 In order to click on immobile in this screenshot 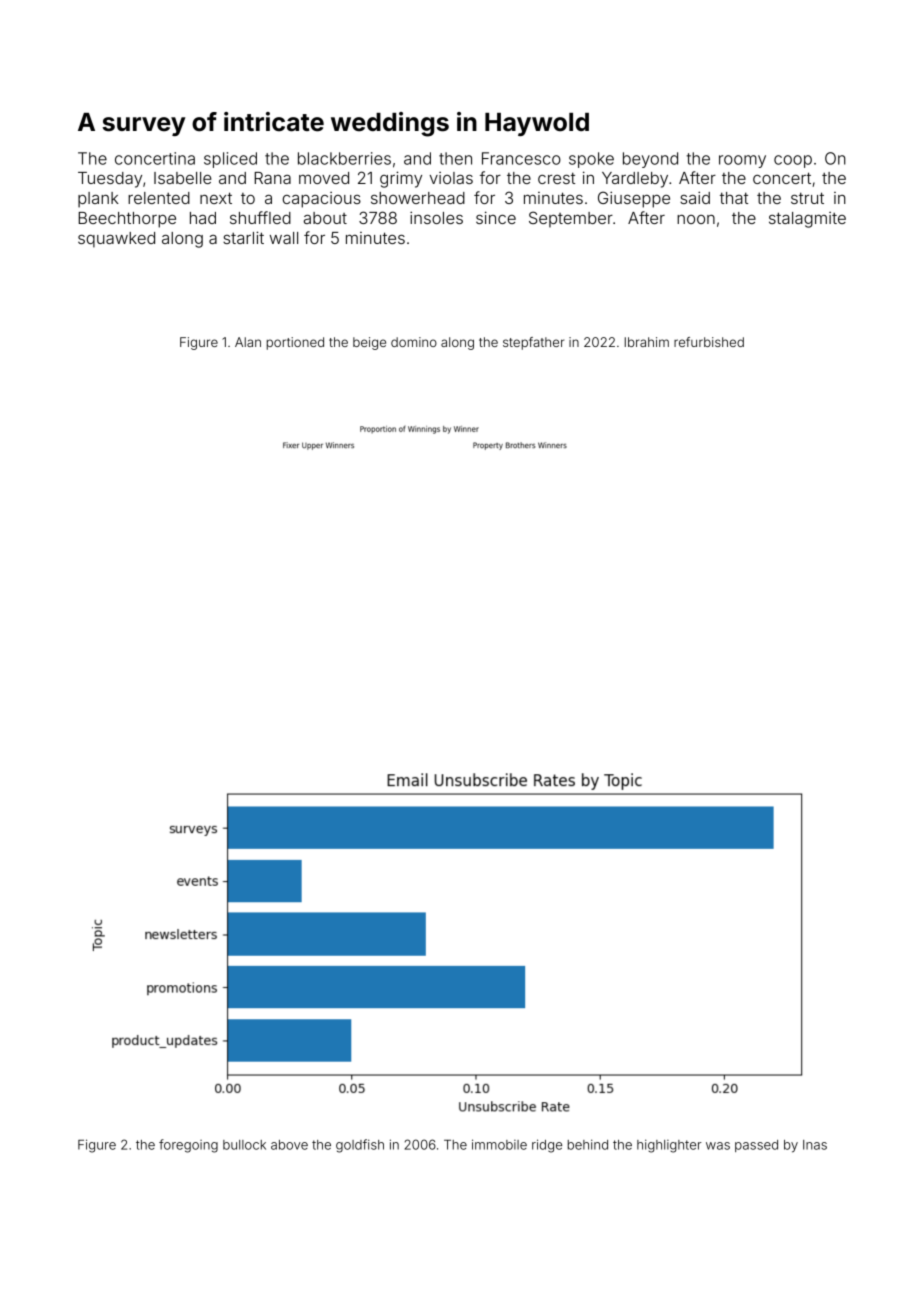, I will do `click(499, 1144)`.
